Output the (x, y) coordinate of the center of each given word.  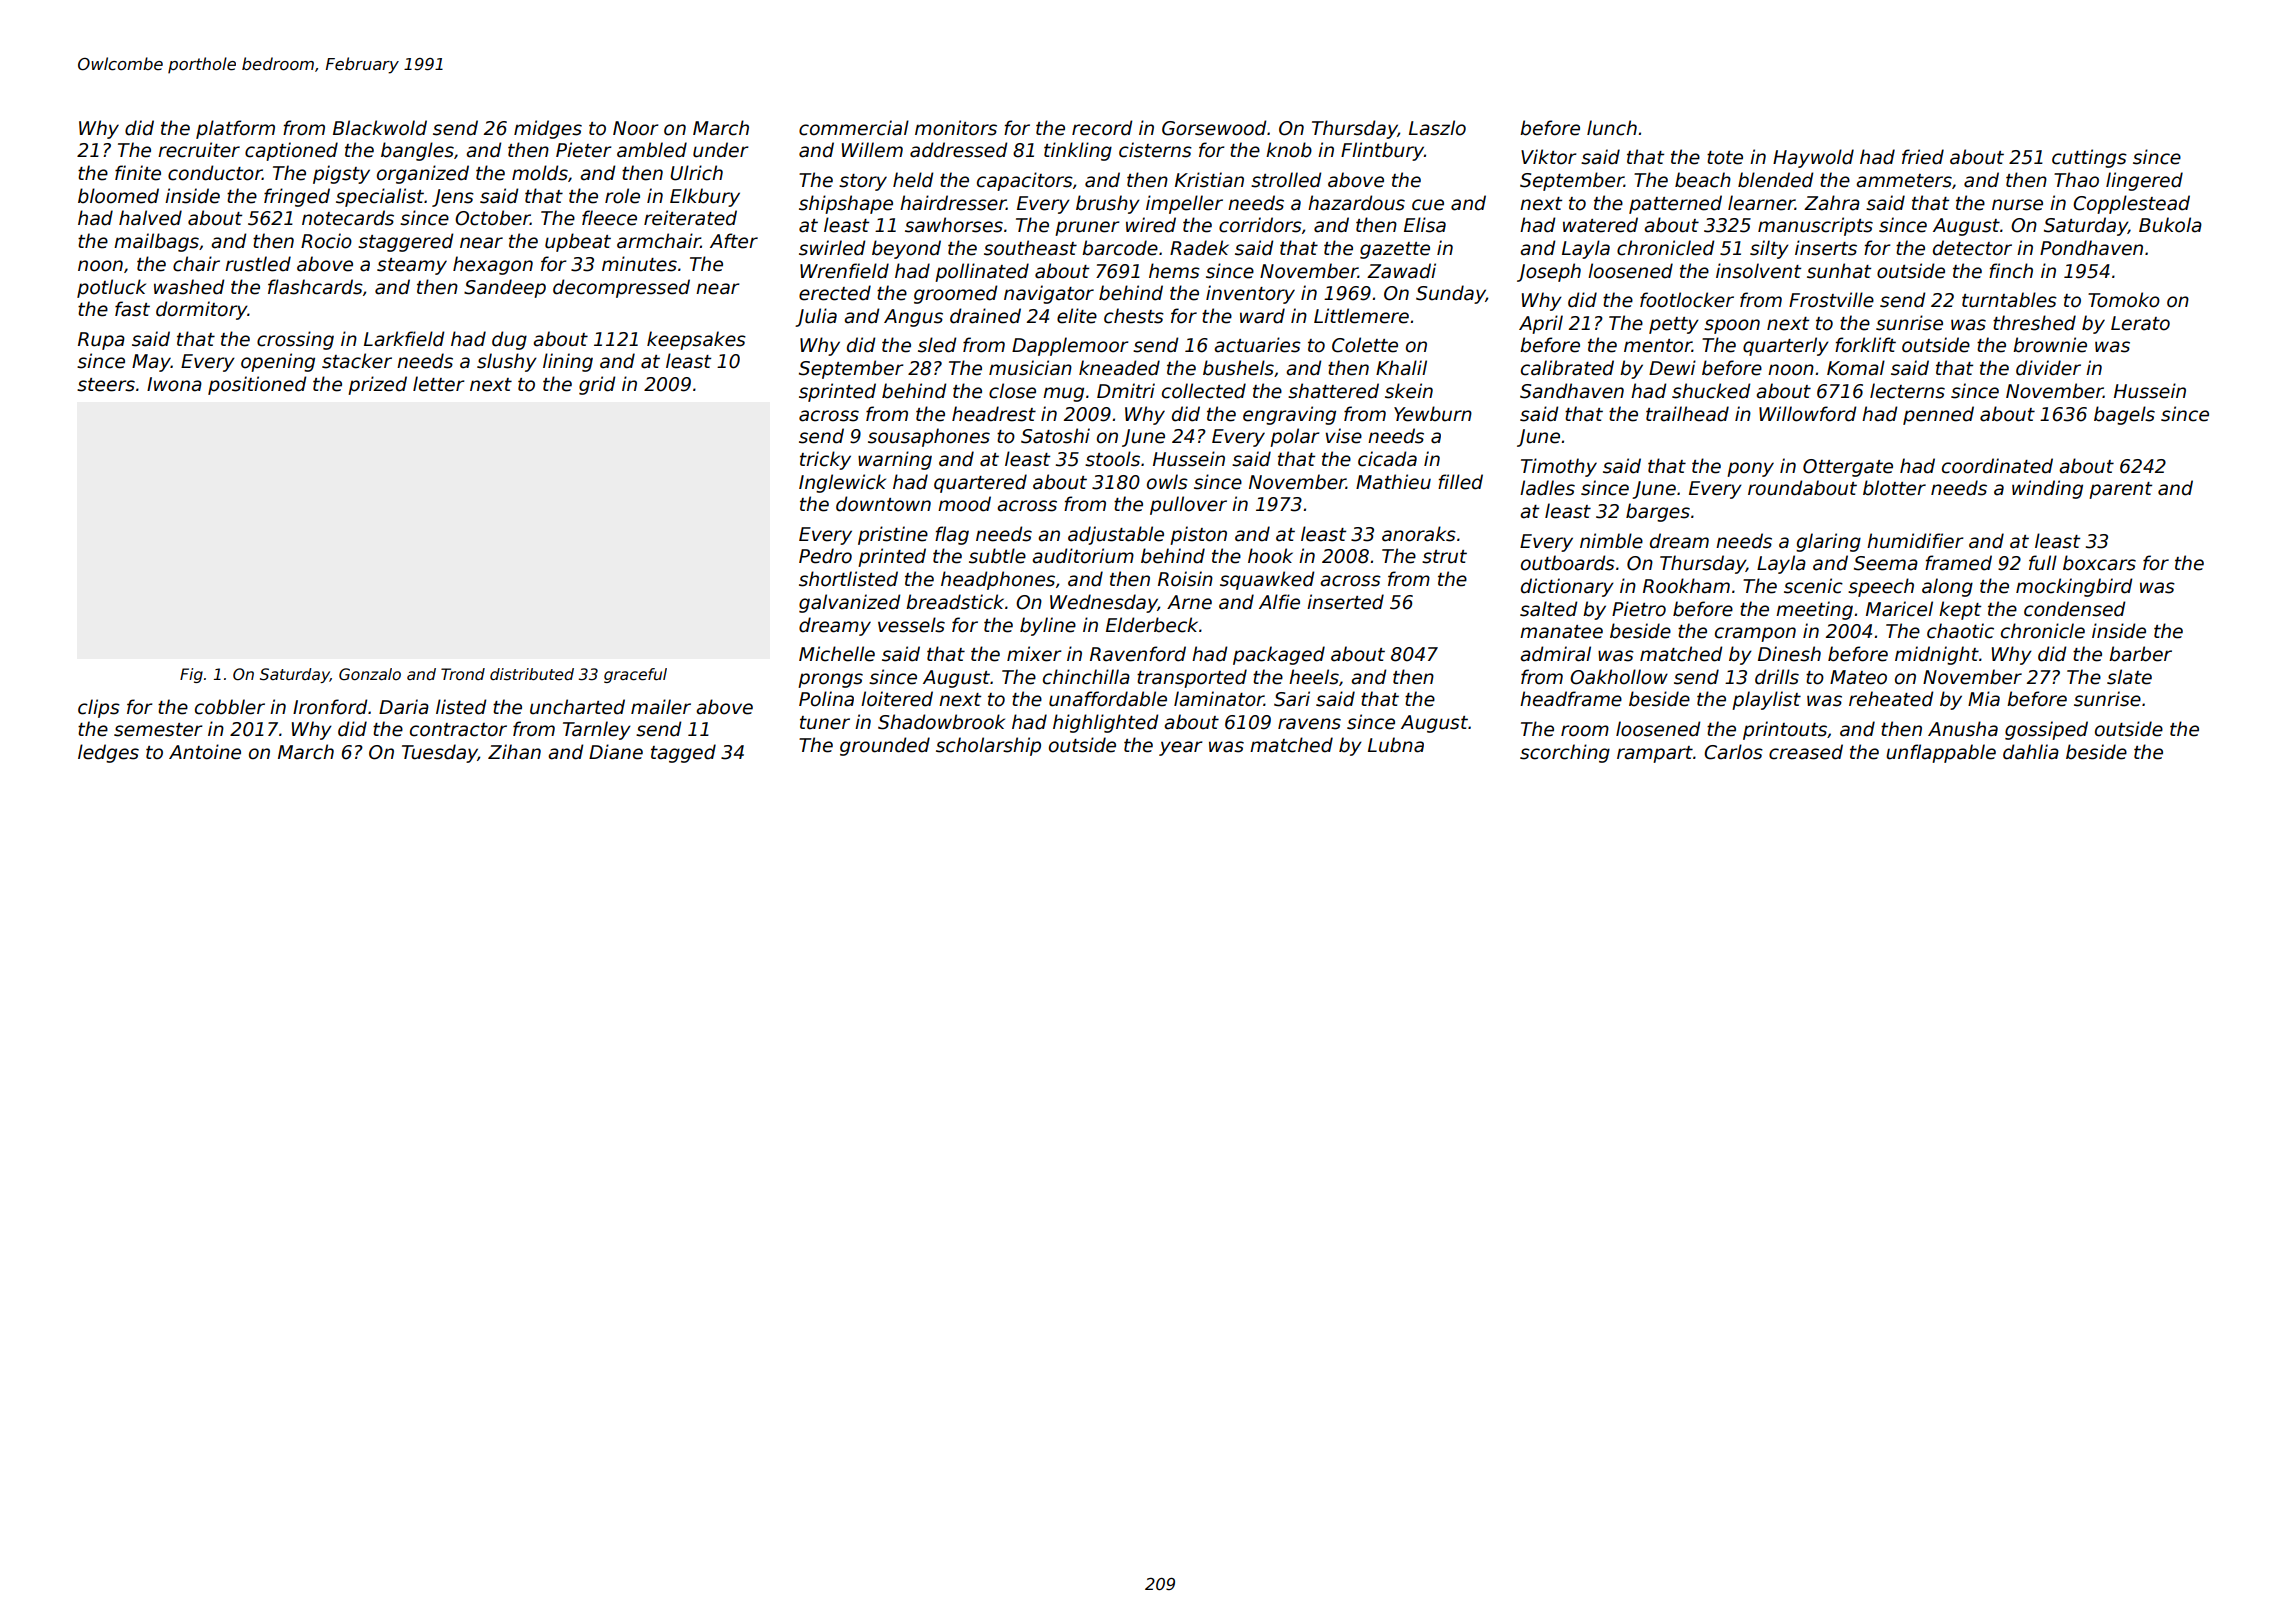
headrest (994, 414)
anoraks (1419, 534)
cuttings (2089, 158)
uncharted (577, 707)
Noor (635, 128)
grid (597, 385)
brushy (1108, 204)
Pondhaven (2091, 248)
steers (106, 385)
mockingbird (2074, 587)
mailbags (156, 242)
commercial (854, 128)
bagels (2124, 415)
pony (1750, 469)
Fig (191, 675)
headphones (998, 580)
